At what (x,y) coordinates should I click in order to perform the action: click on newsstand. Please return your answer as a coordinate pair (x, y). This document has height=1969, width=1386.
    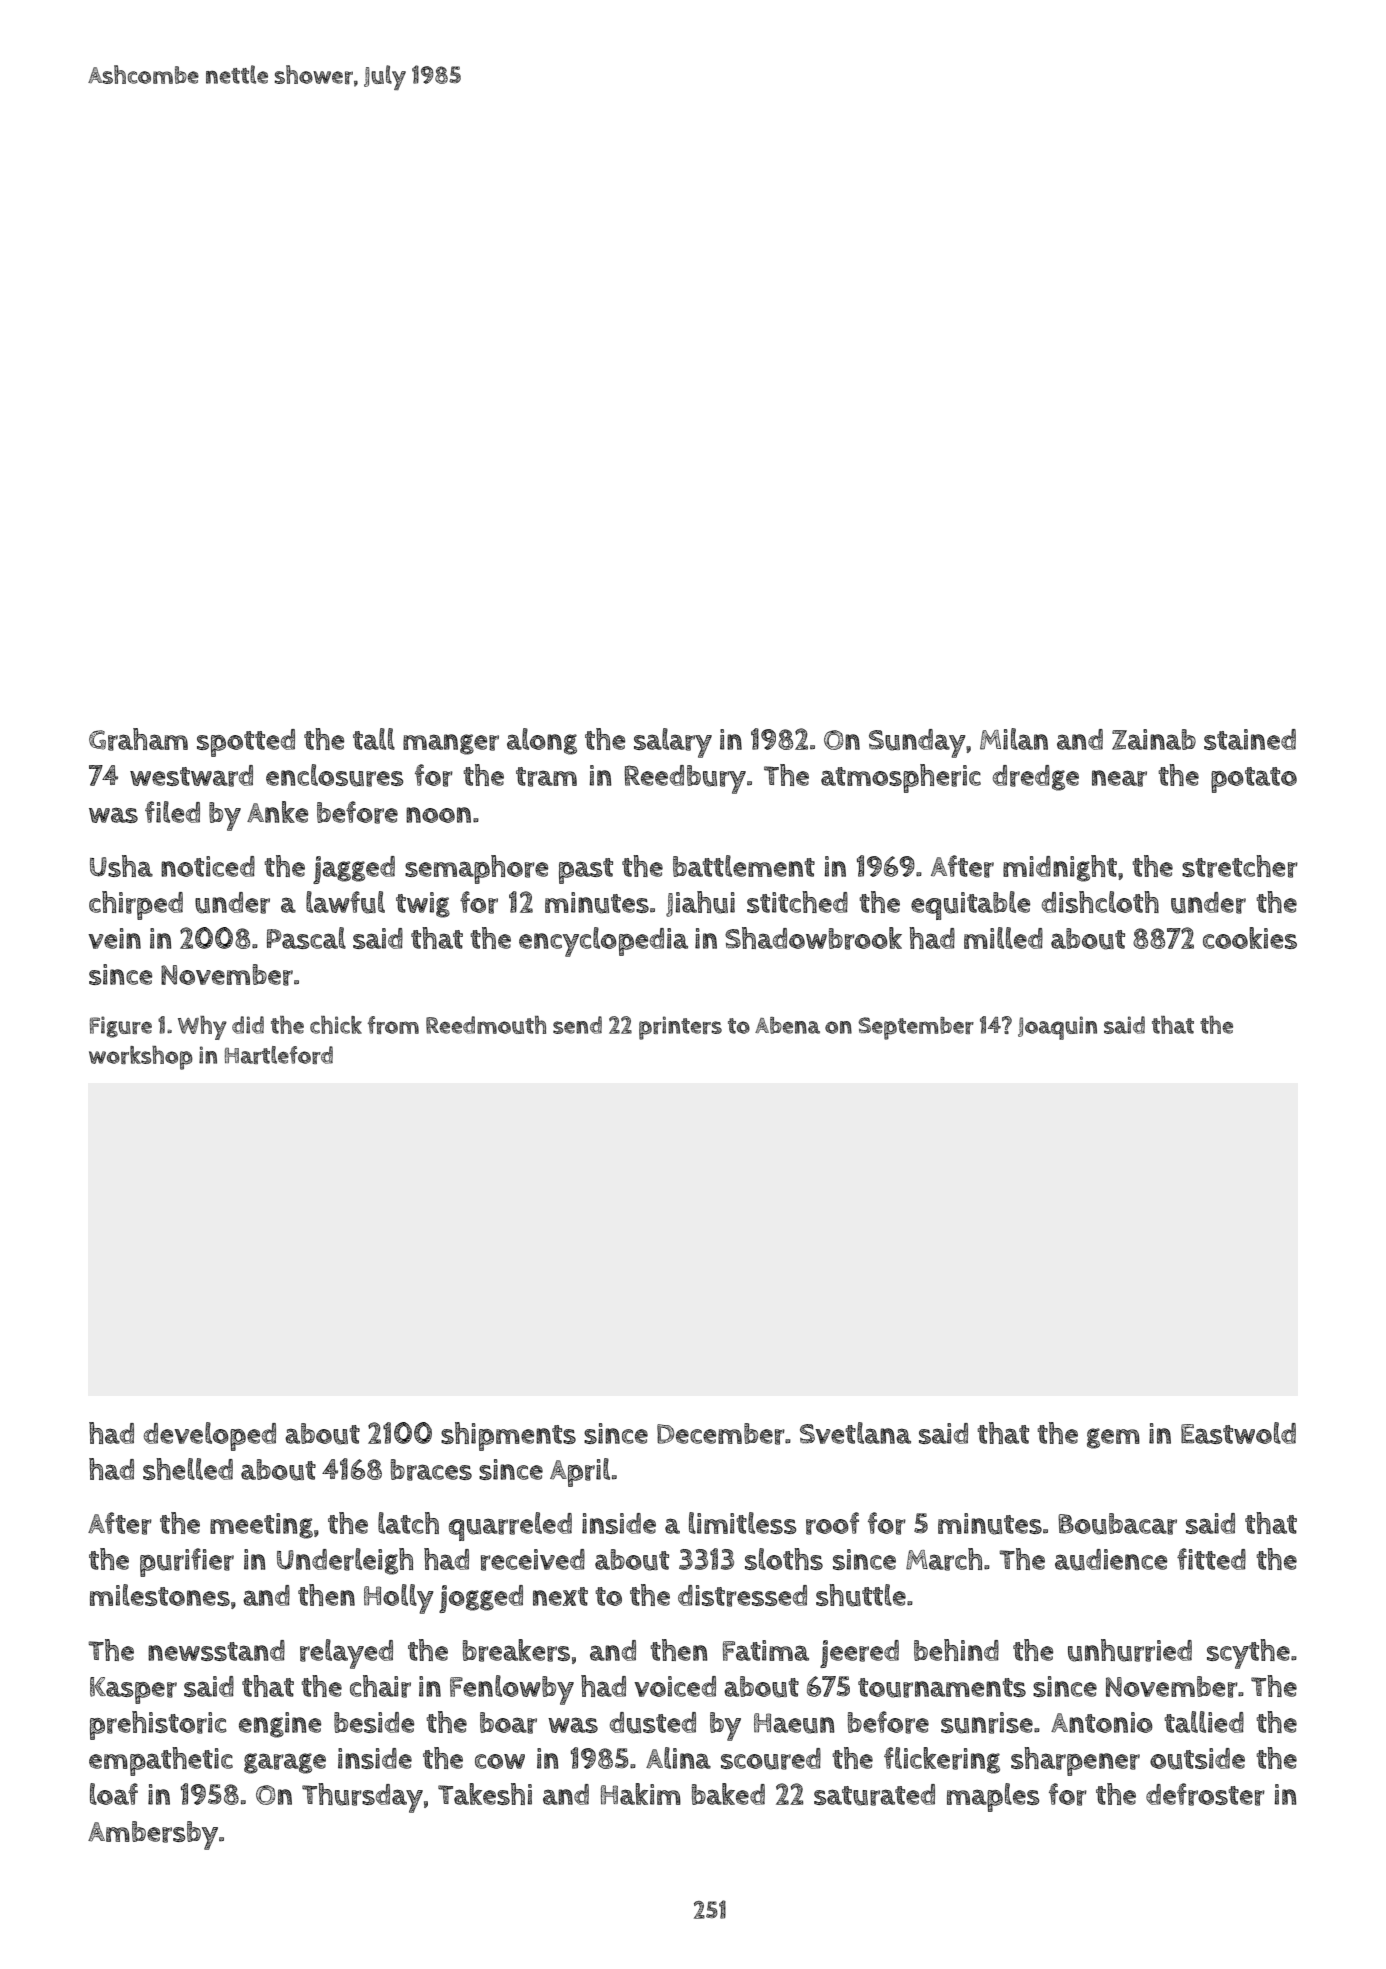
    Looking at the image, I should click on (216, 1650).
